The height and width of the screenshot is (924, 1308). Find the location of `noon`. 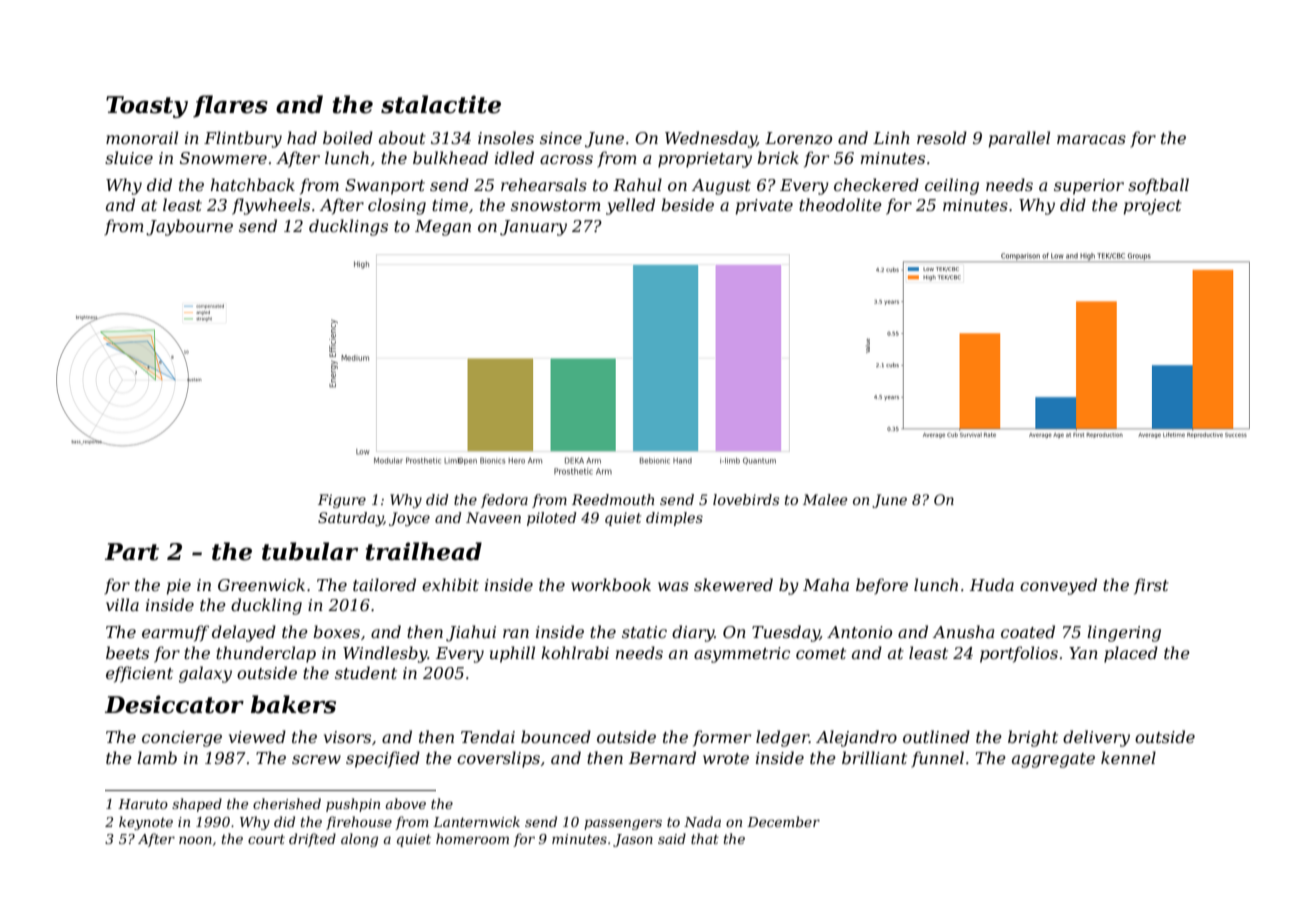

noon is located at coordinates (195, 840).
